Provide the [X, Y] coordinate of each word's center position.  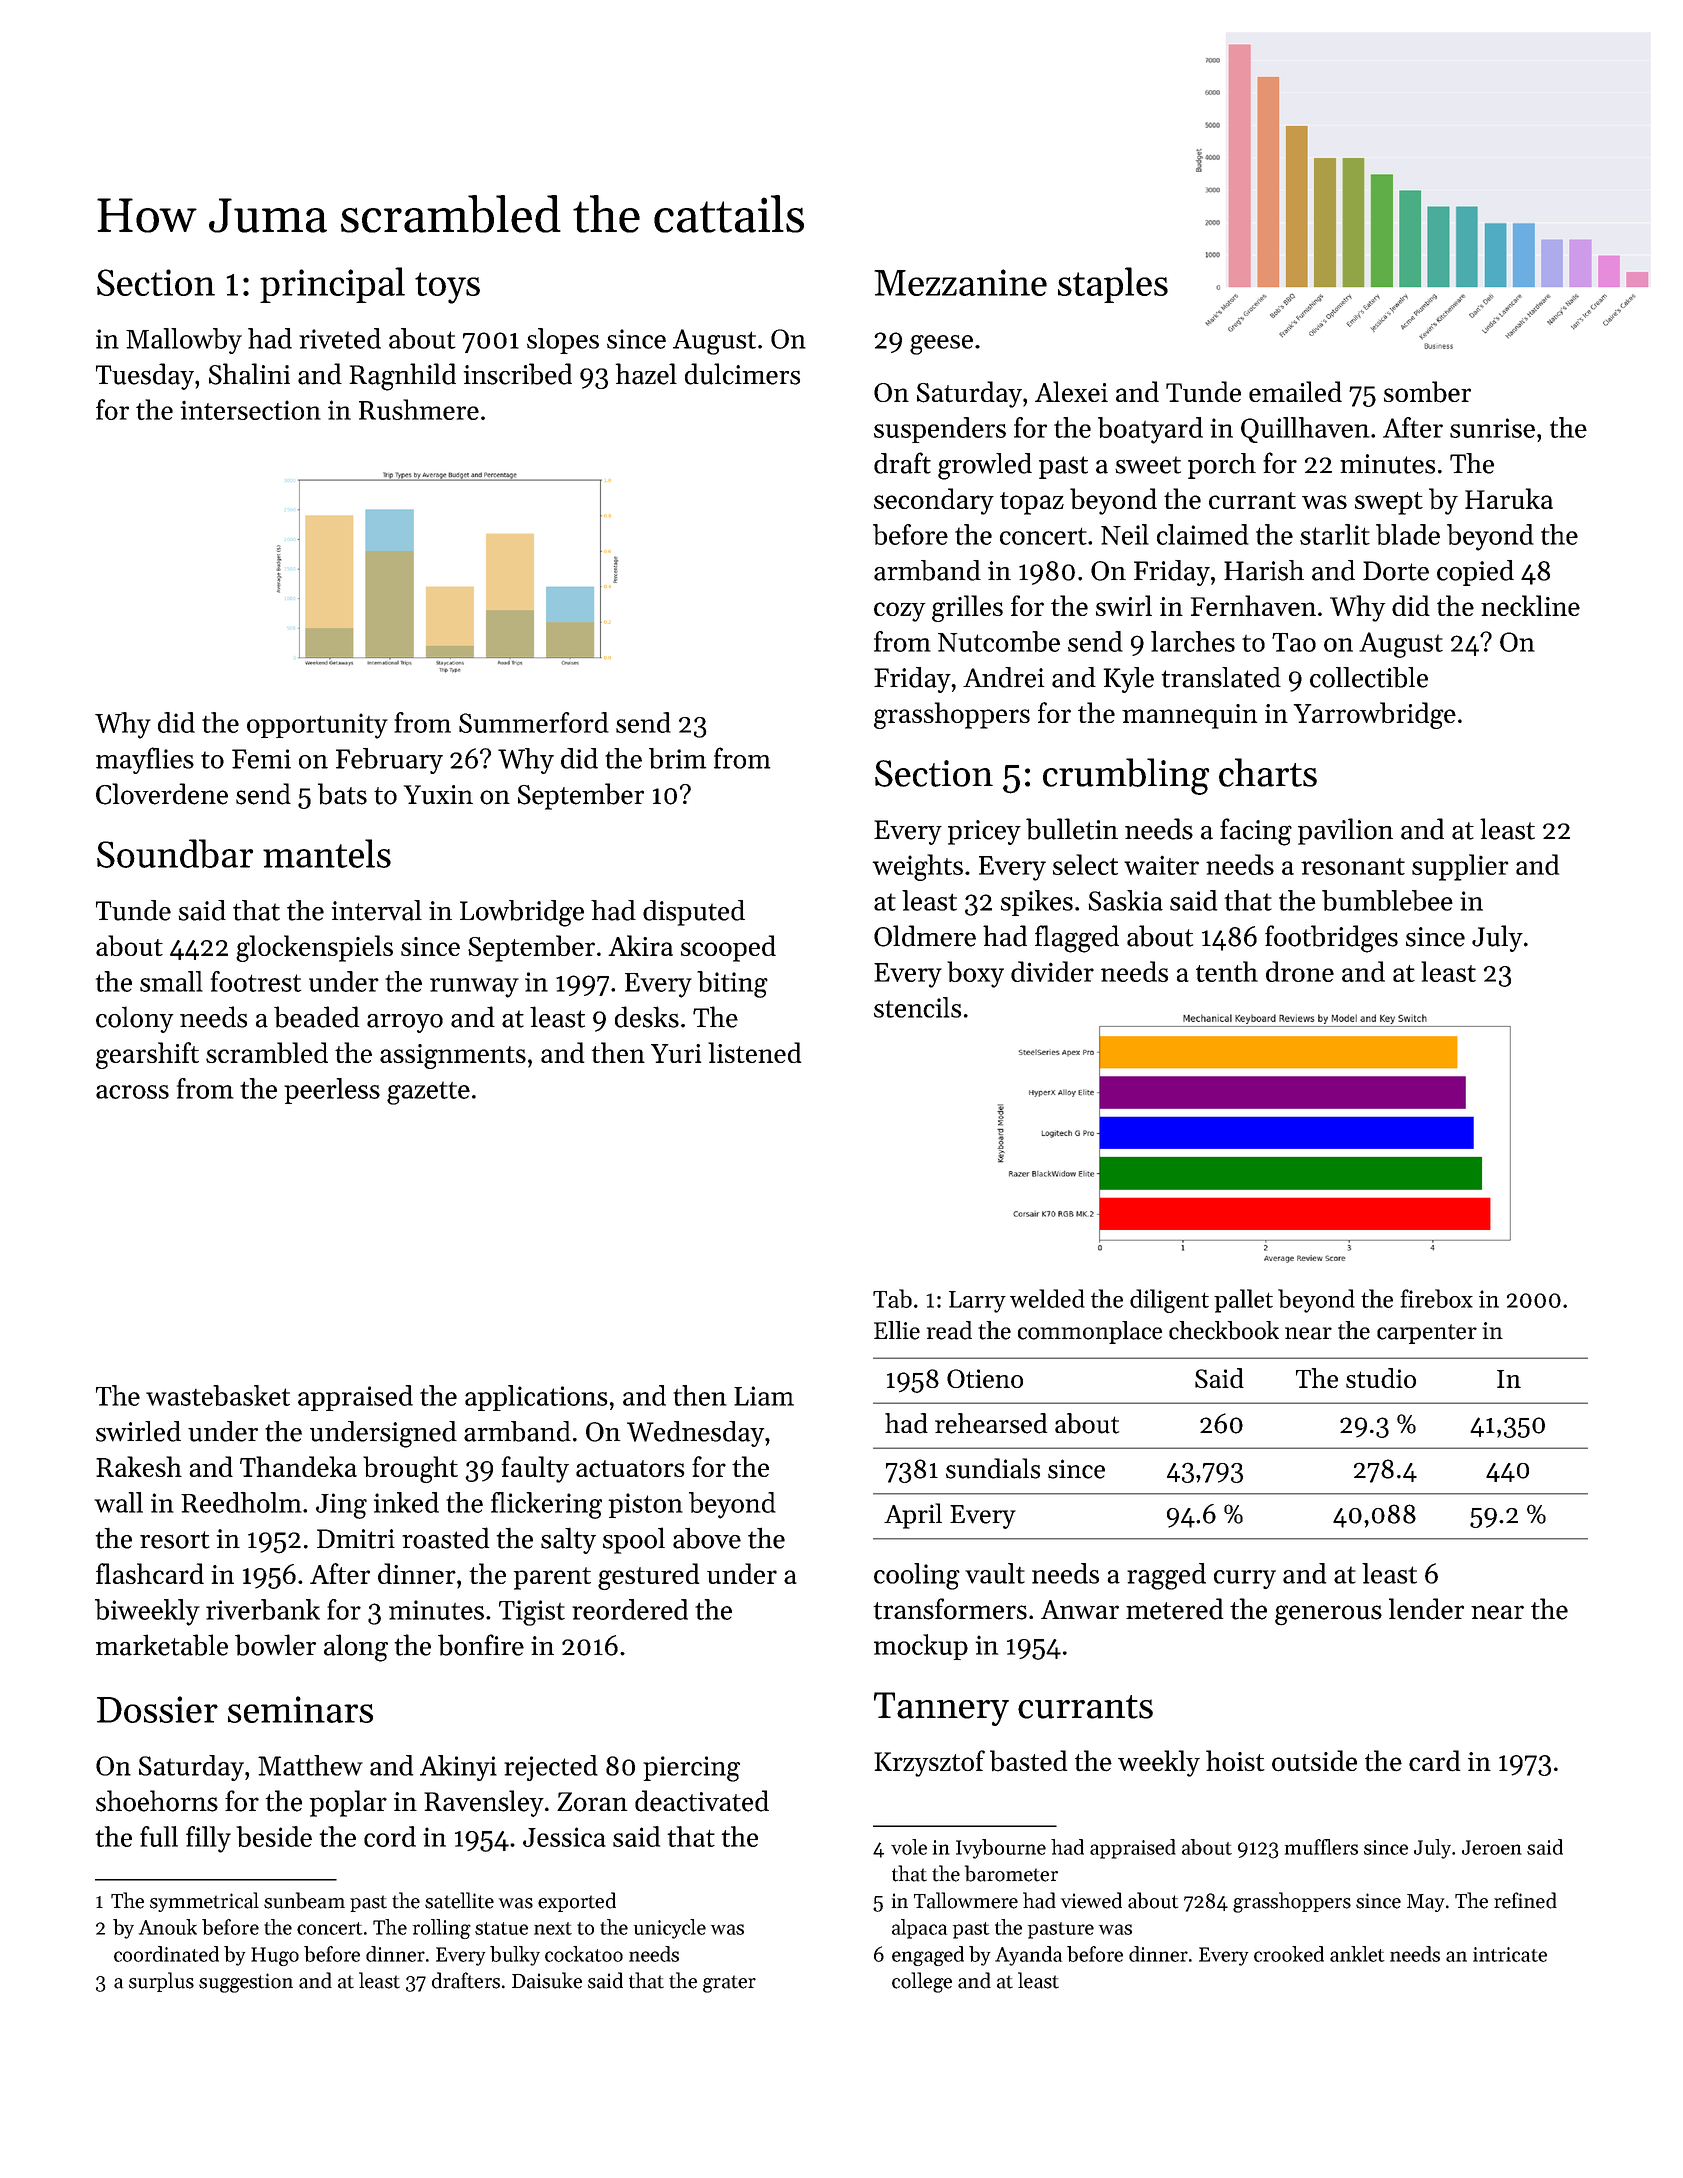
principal [332, 285]
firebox [1436, 1298]
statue [501, 1928]
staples [1113, 285]
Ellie [897, 1330]
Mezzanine [960, 282]
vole [909, 1847]
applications [536, 1398]
